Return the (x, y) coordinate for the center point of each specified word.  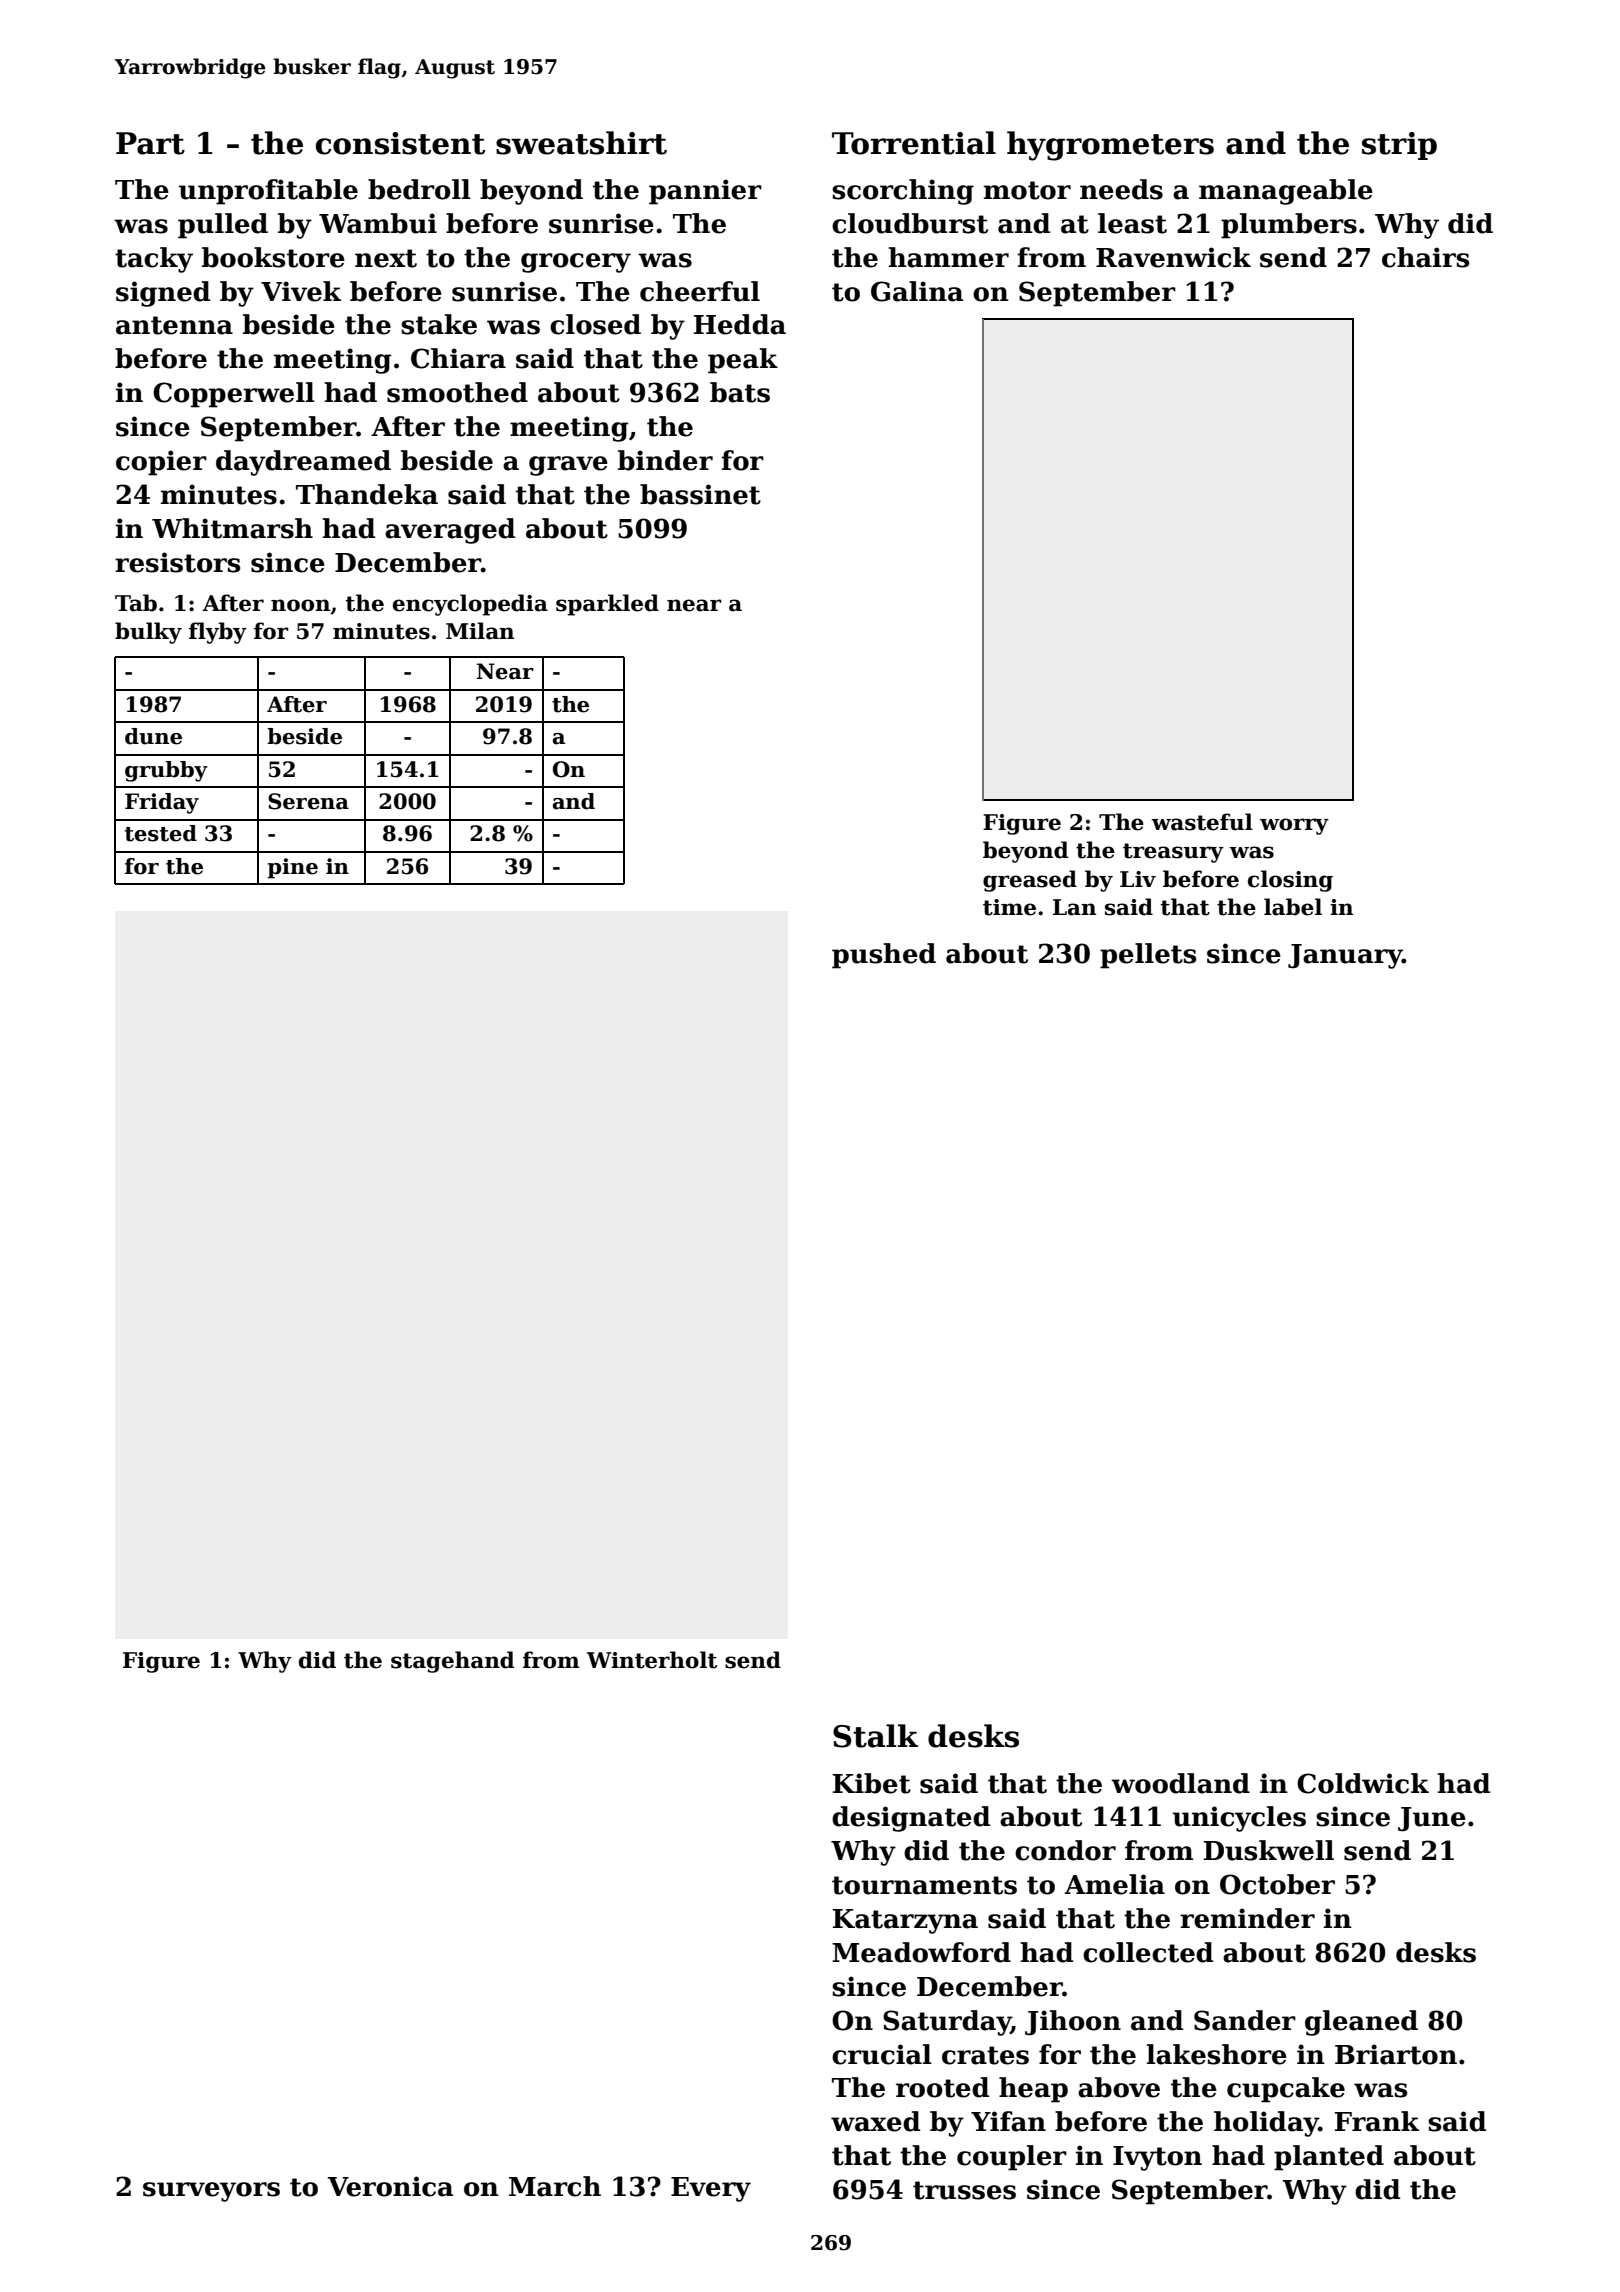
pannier (705, 192)
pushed (884, 956)
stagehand (453, 1662)
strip (1399, 146)
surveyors (211, 2192)
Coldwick (1363, 1783)
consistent (400, 143)
